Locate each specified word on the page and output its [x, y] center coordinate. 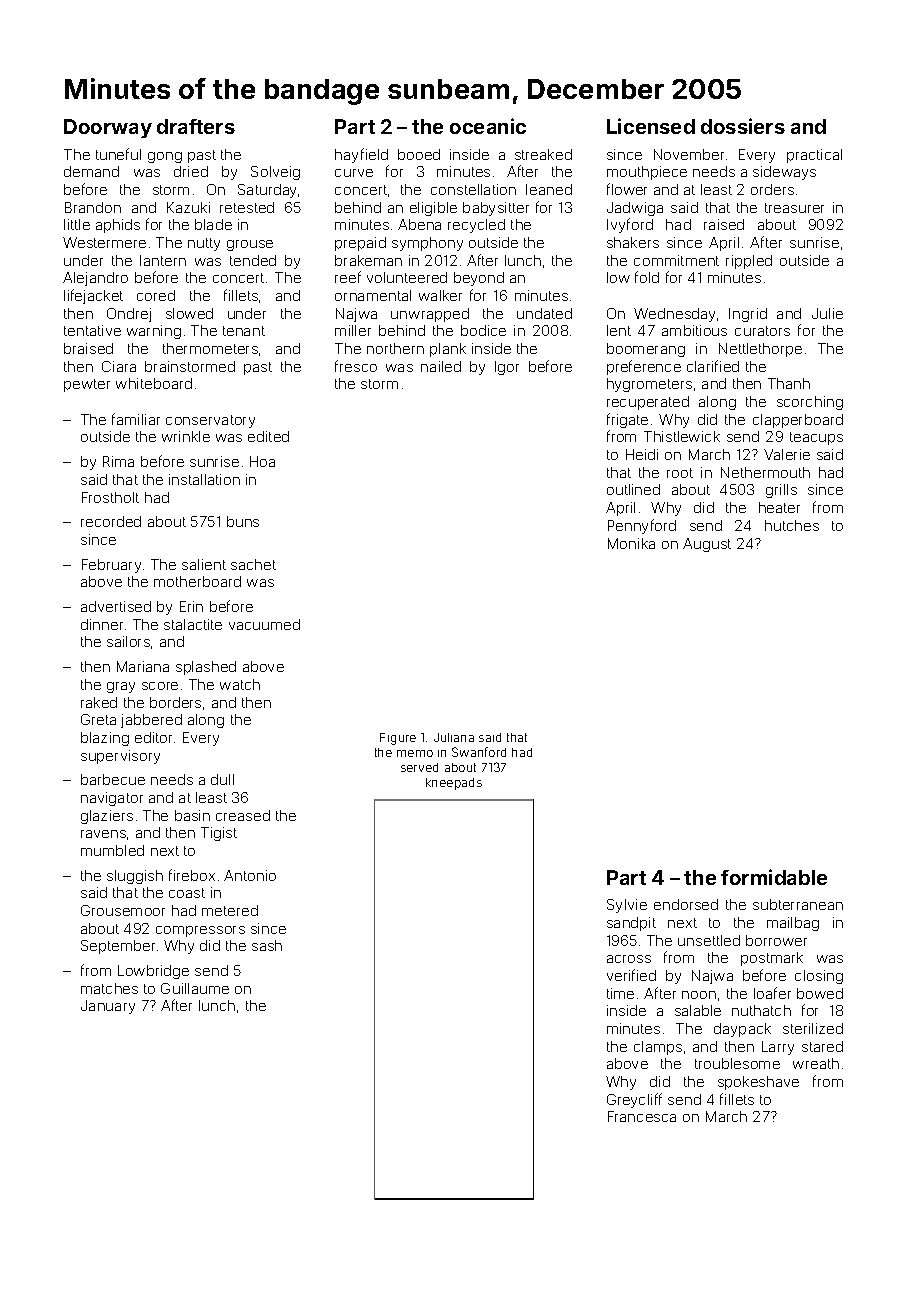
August [707, 545]
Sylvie [627, 906]
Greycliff [634, 1100]
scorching [810, 403]
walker [440, 295]
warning [154, 332]
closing [819, 977]
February [111, 566]
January [108, 1007]
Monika [631, 543]
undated [544, 313]
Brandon [93, 207]
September [118, 947]
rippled [749, 262]
